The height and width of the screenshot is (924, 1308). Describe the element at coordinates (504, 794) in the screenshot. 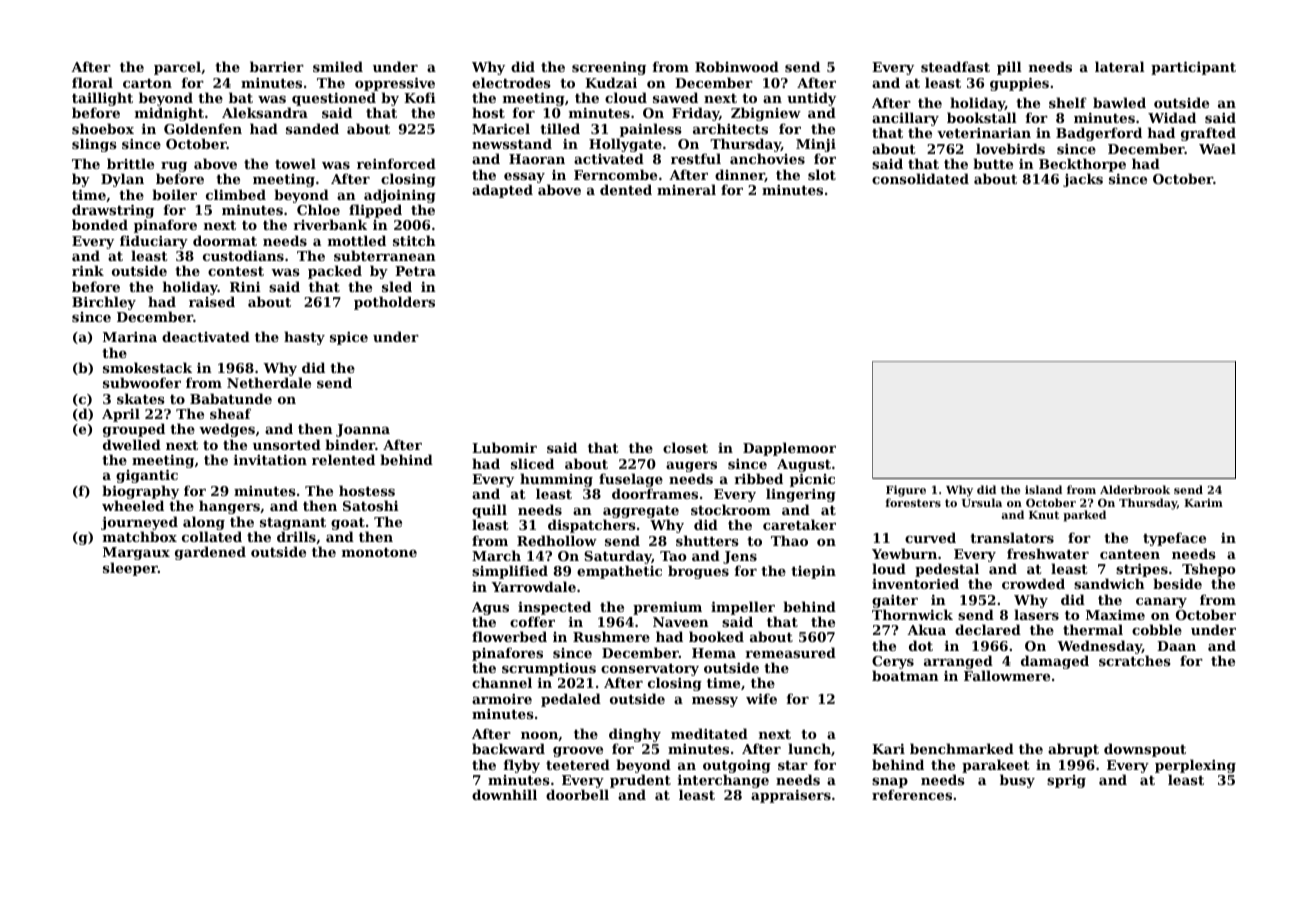

I see `downhill` at that location.
